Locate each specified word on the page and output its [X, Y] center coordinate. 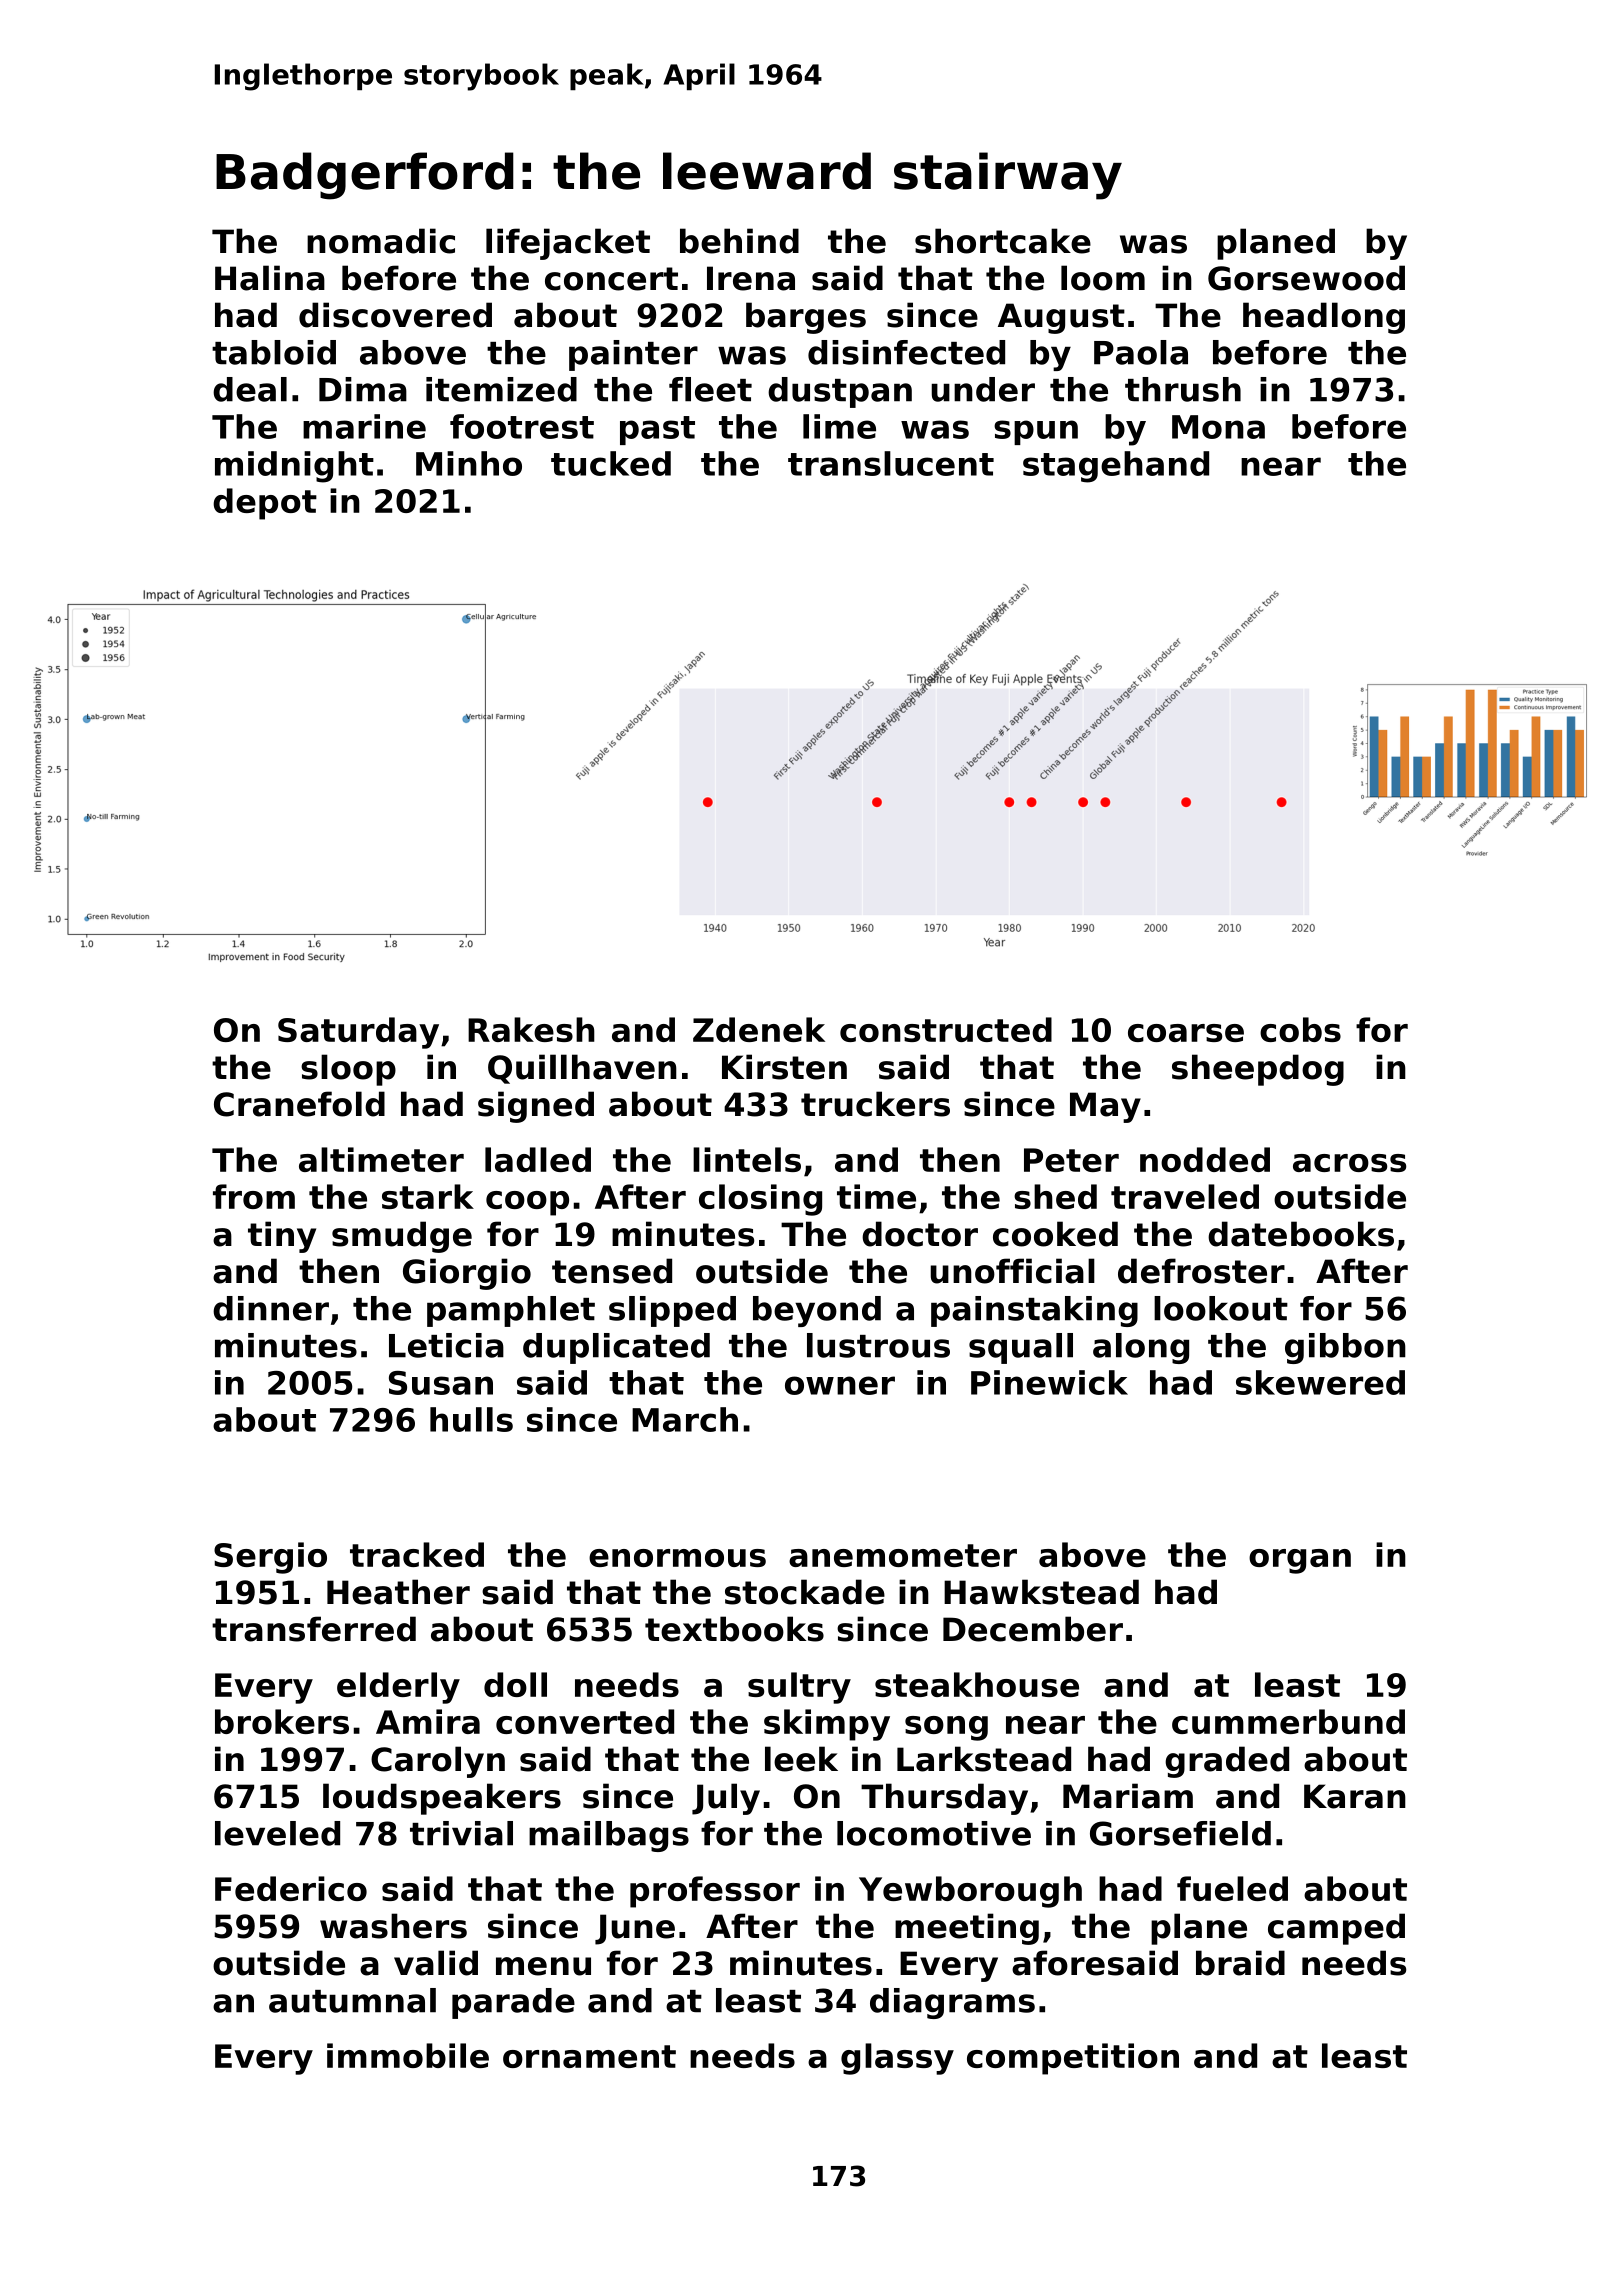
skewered [1320, 1382]
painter [633, 355]
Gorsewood [1306, 278]
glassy [897, 2059]
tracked [417, 1554]
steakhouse [977, 1684]
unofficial [1012, 1271]
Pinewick [1049, 1382]
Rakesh [531, 1029]
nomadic [381, 241]
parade [513, 2003]
